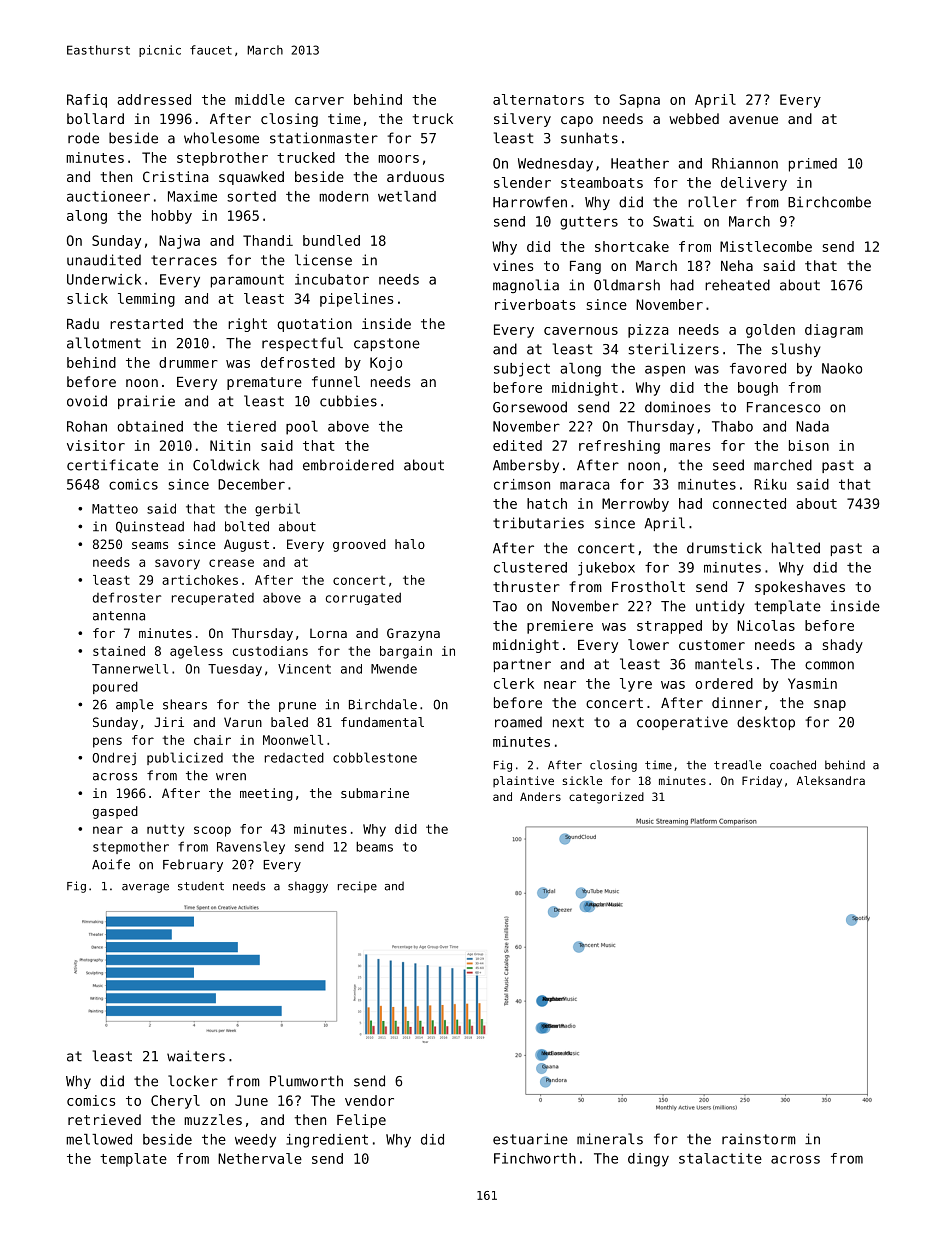 The image size is (952, 1233). I want to click on stepbrother, so click(222, 159).
